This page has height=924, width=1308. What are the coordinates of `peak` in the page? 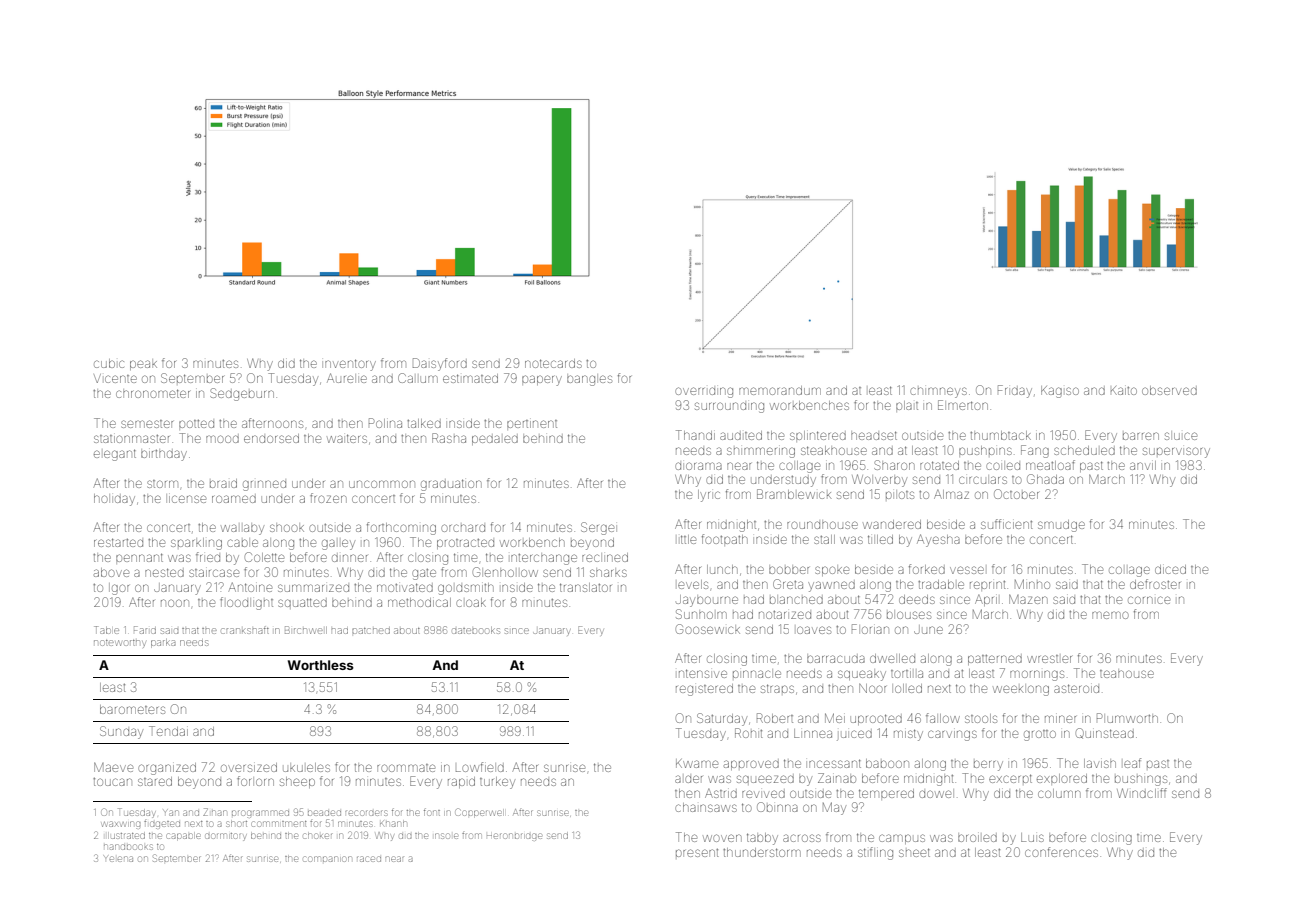 It's located at (143, 365).
